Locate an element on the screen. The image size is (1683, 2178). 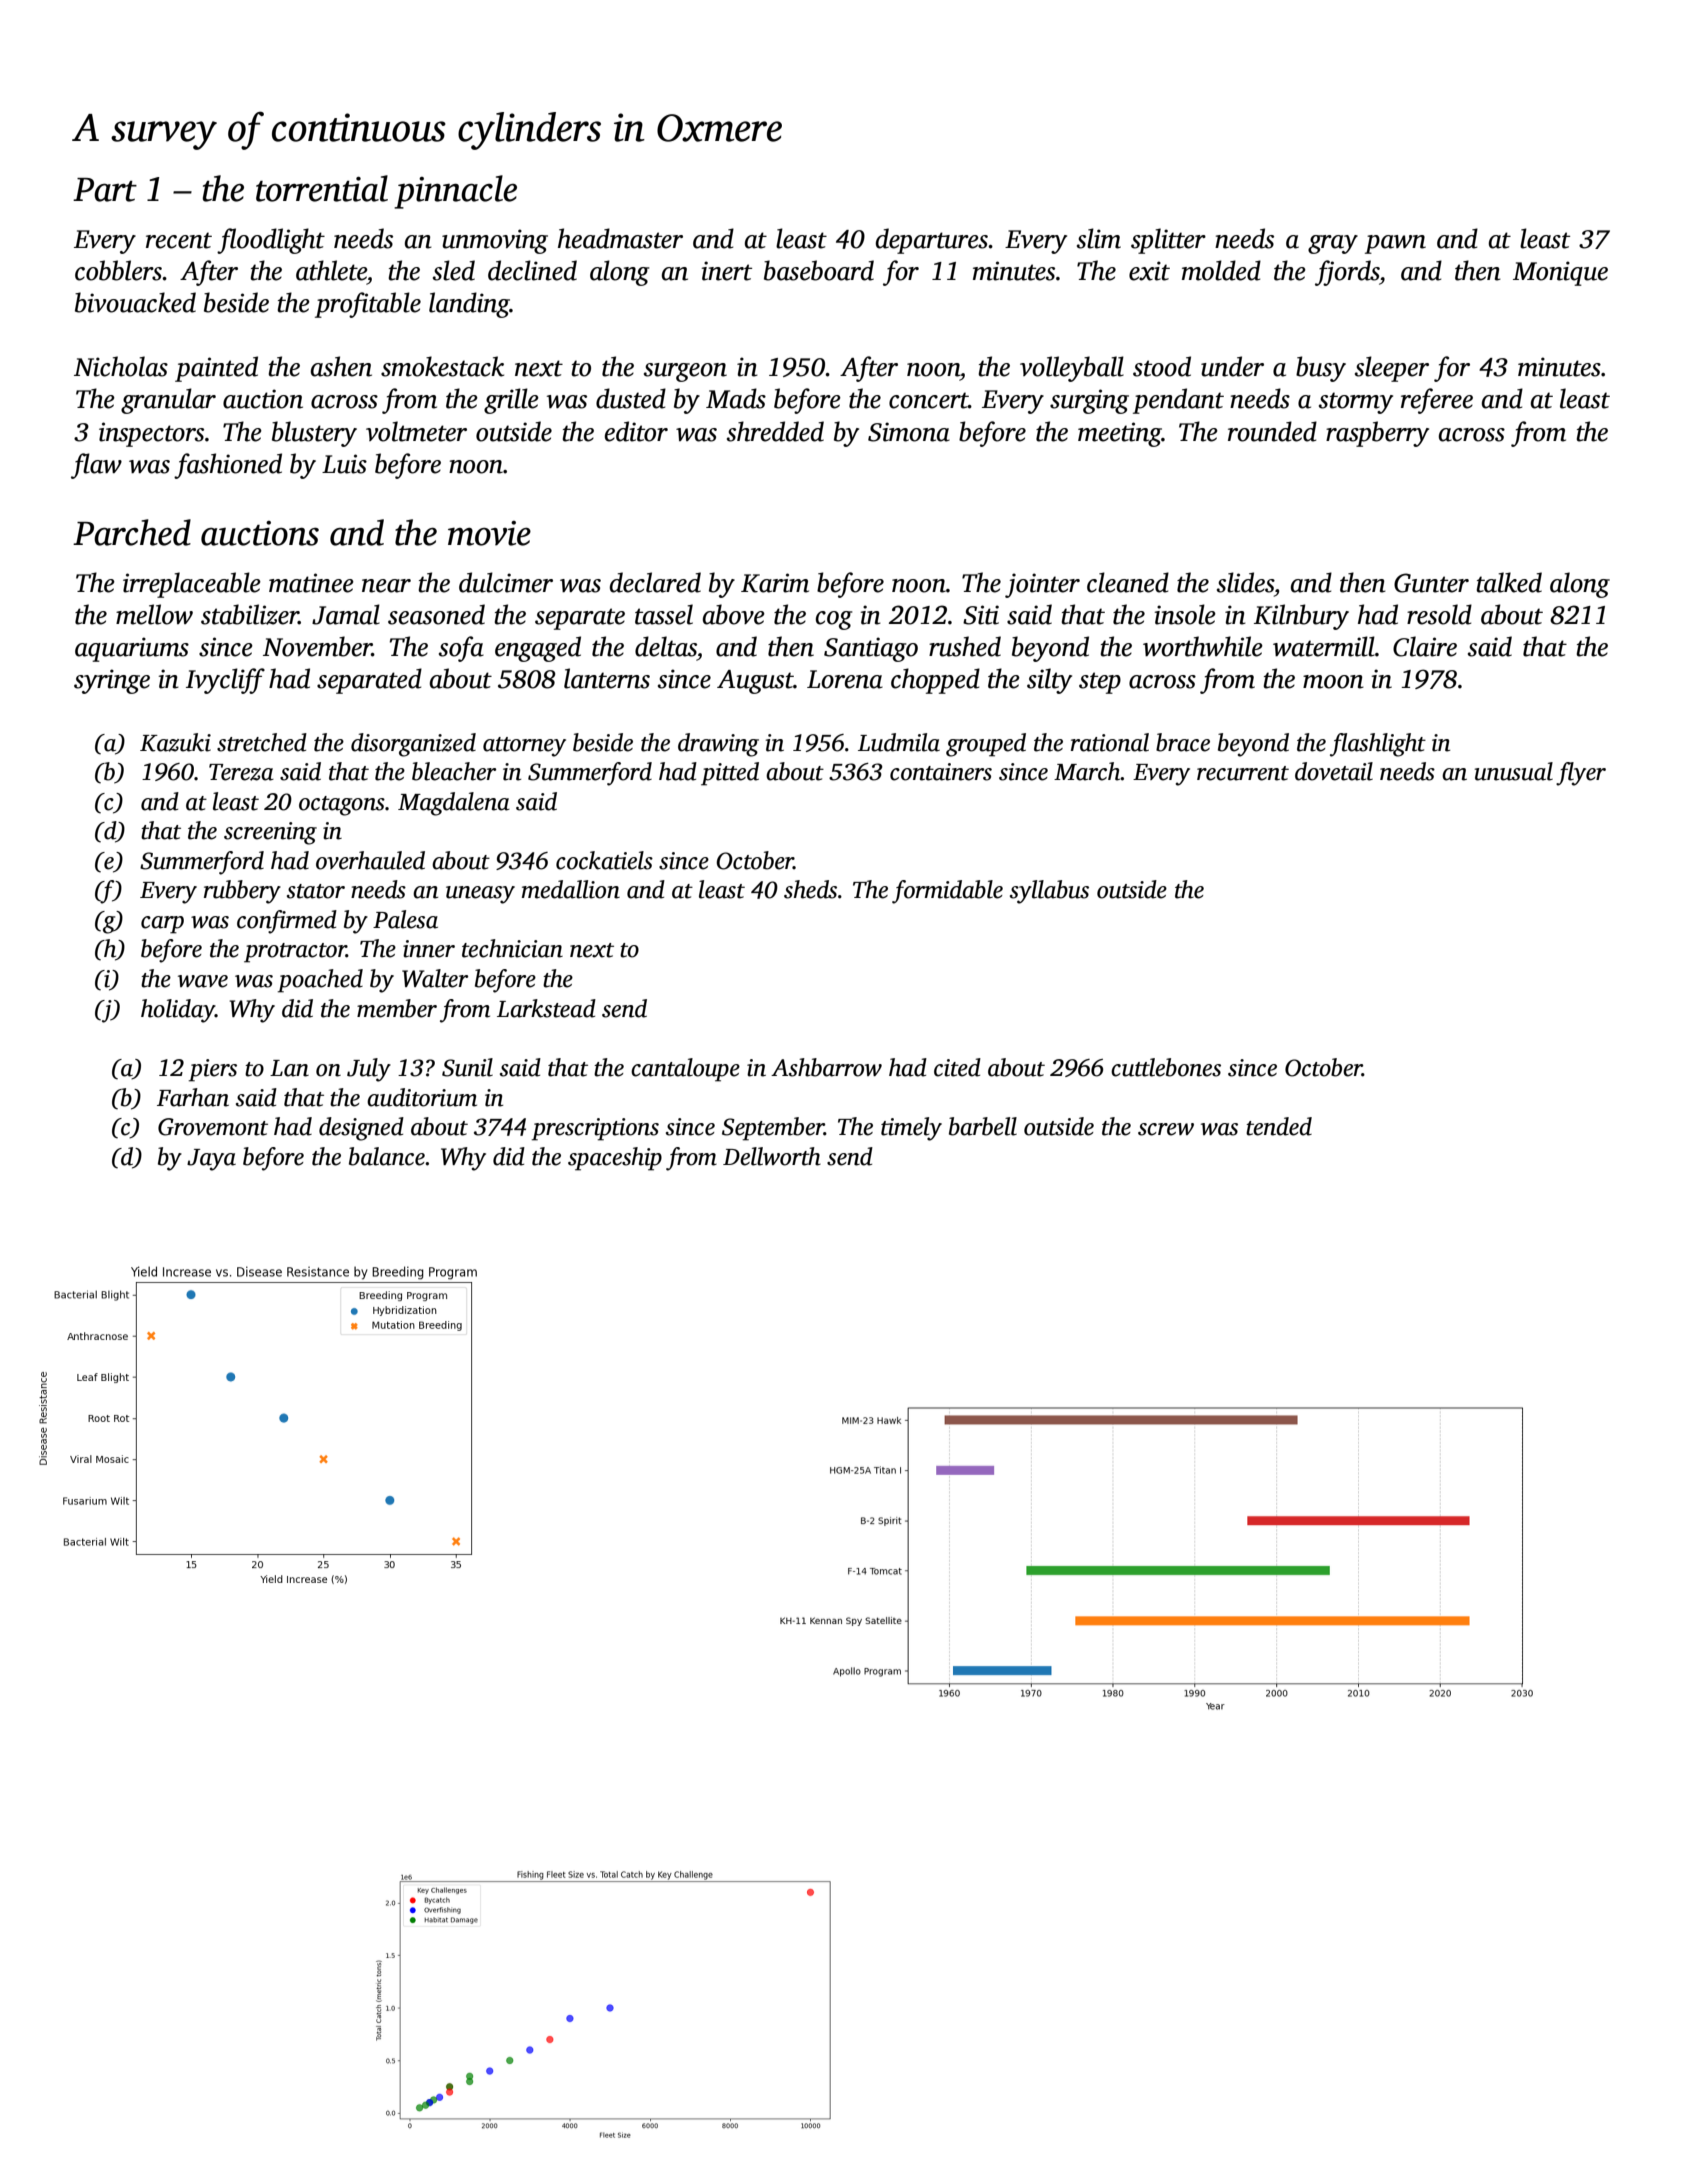
holiday is located at coordinates (178, 1011).
